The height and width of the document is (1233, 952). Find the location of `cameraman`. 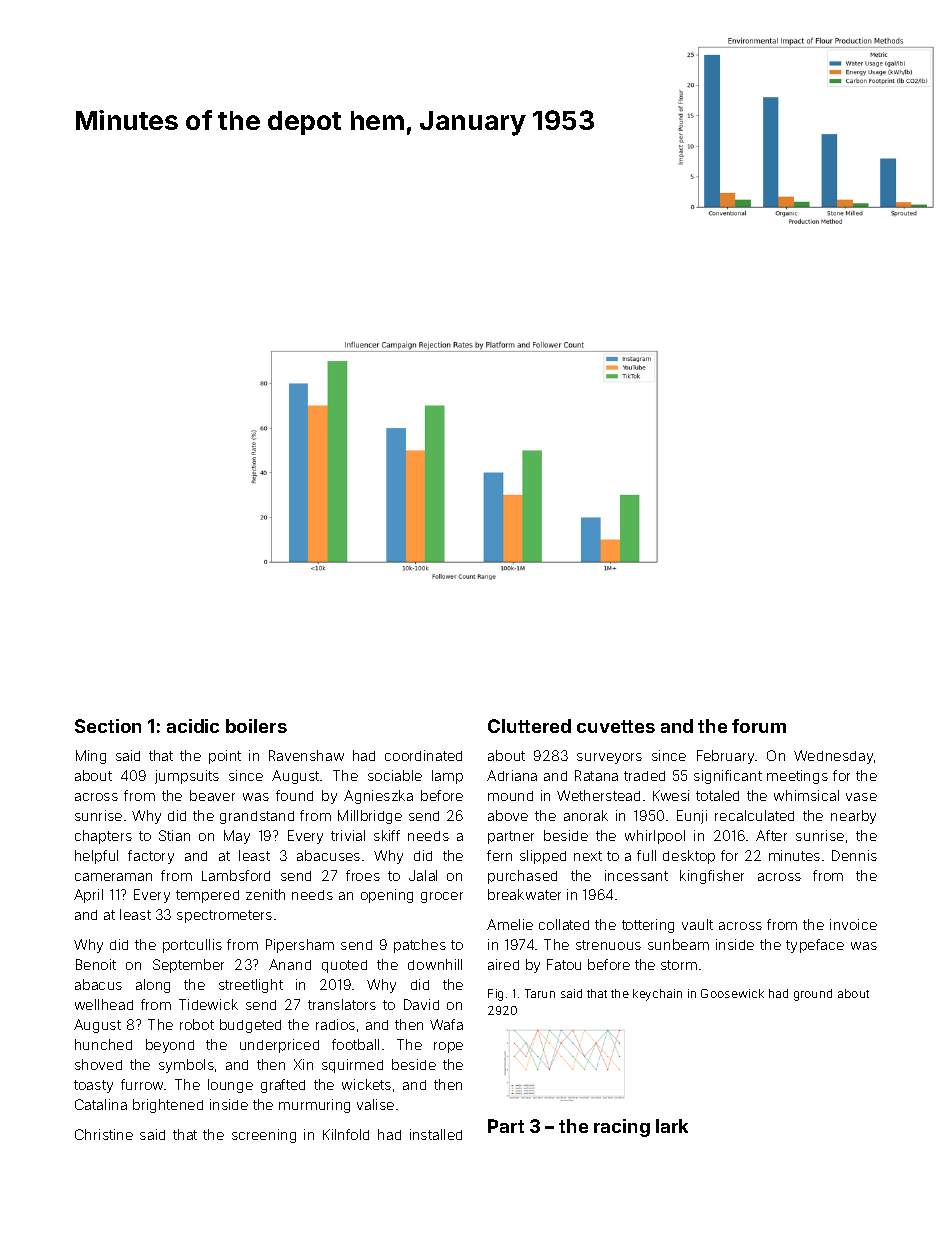

cameraman is located at coordinates (113, 877).
